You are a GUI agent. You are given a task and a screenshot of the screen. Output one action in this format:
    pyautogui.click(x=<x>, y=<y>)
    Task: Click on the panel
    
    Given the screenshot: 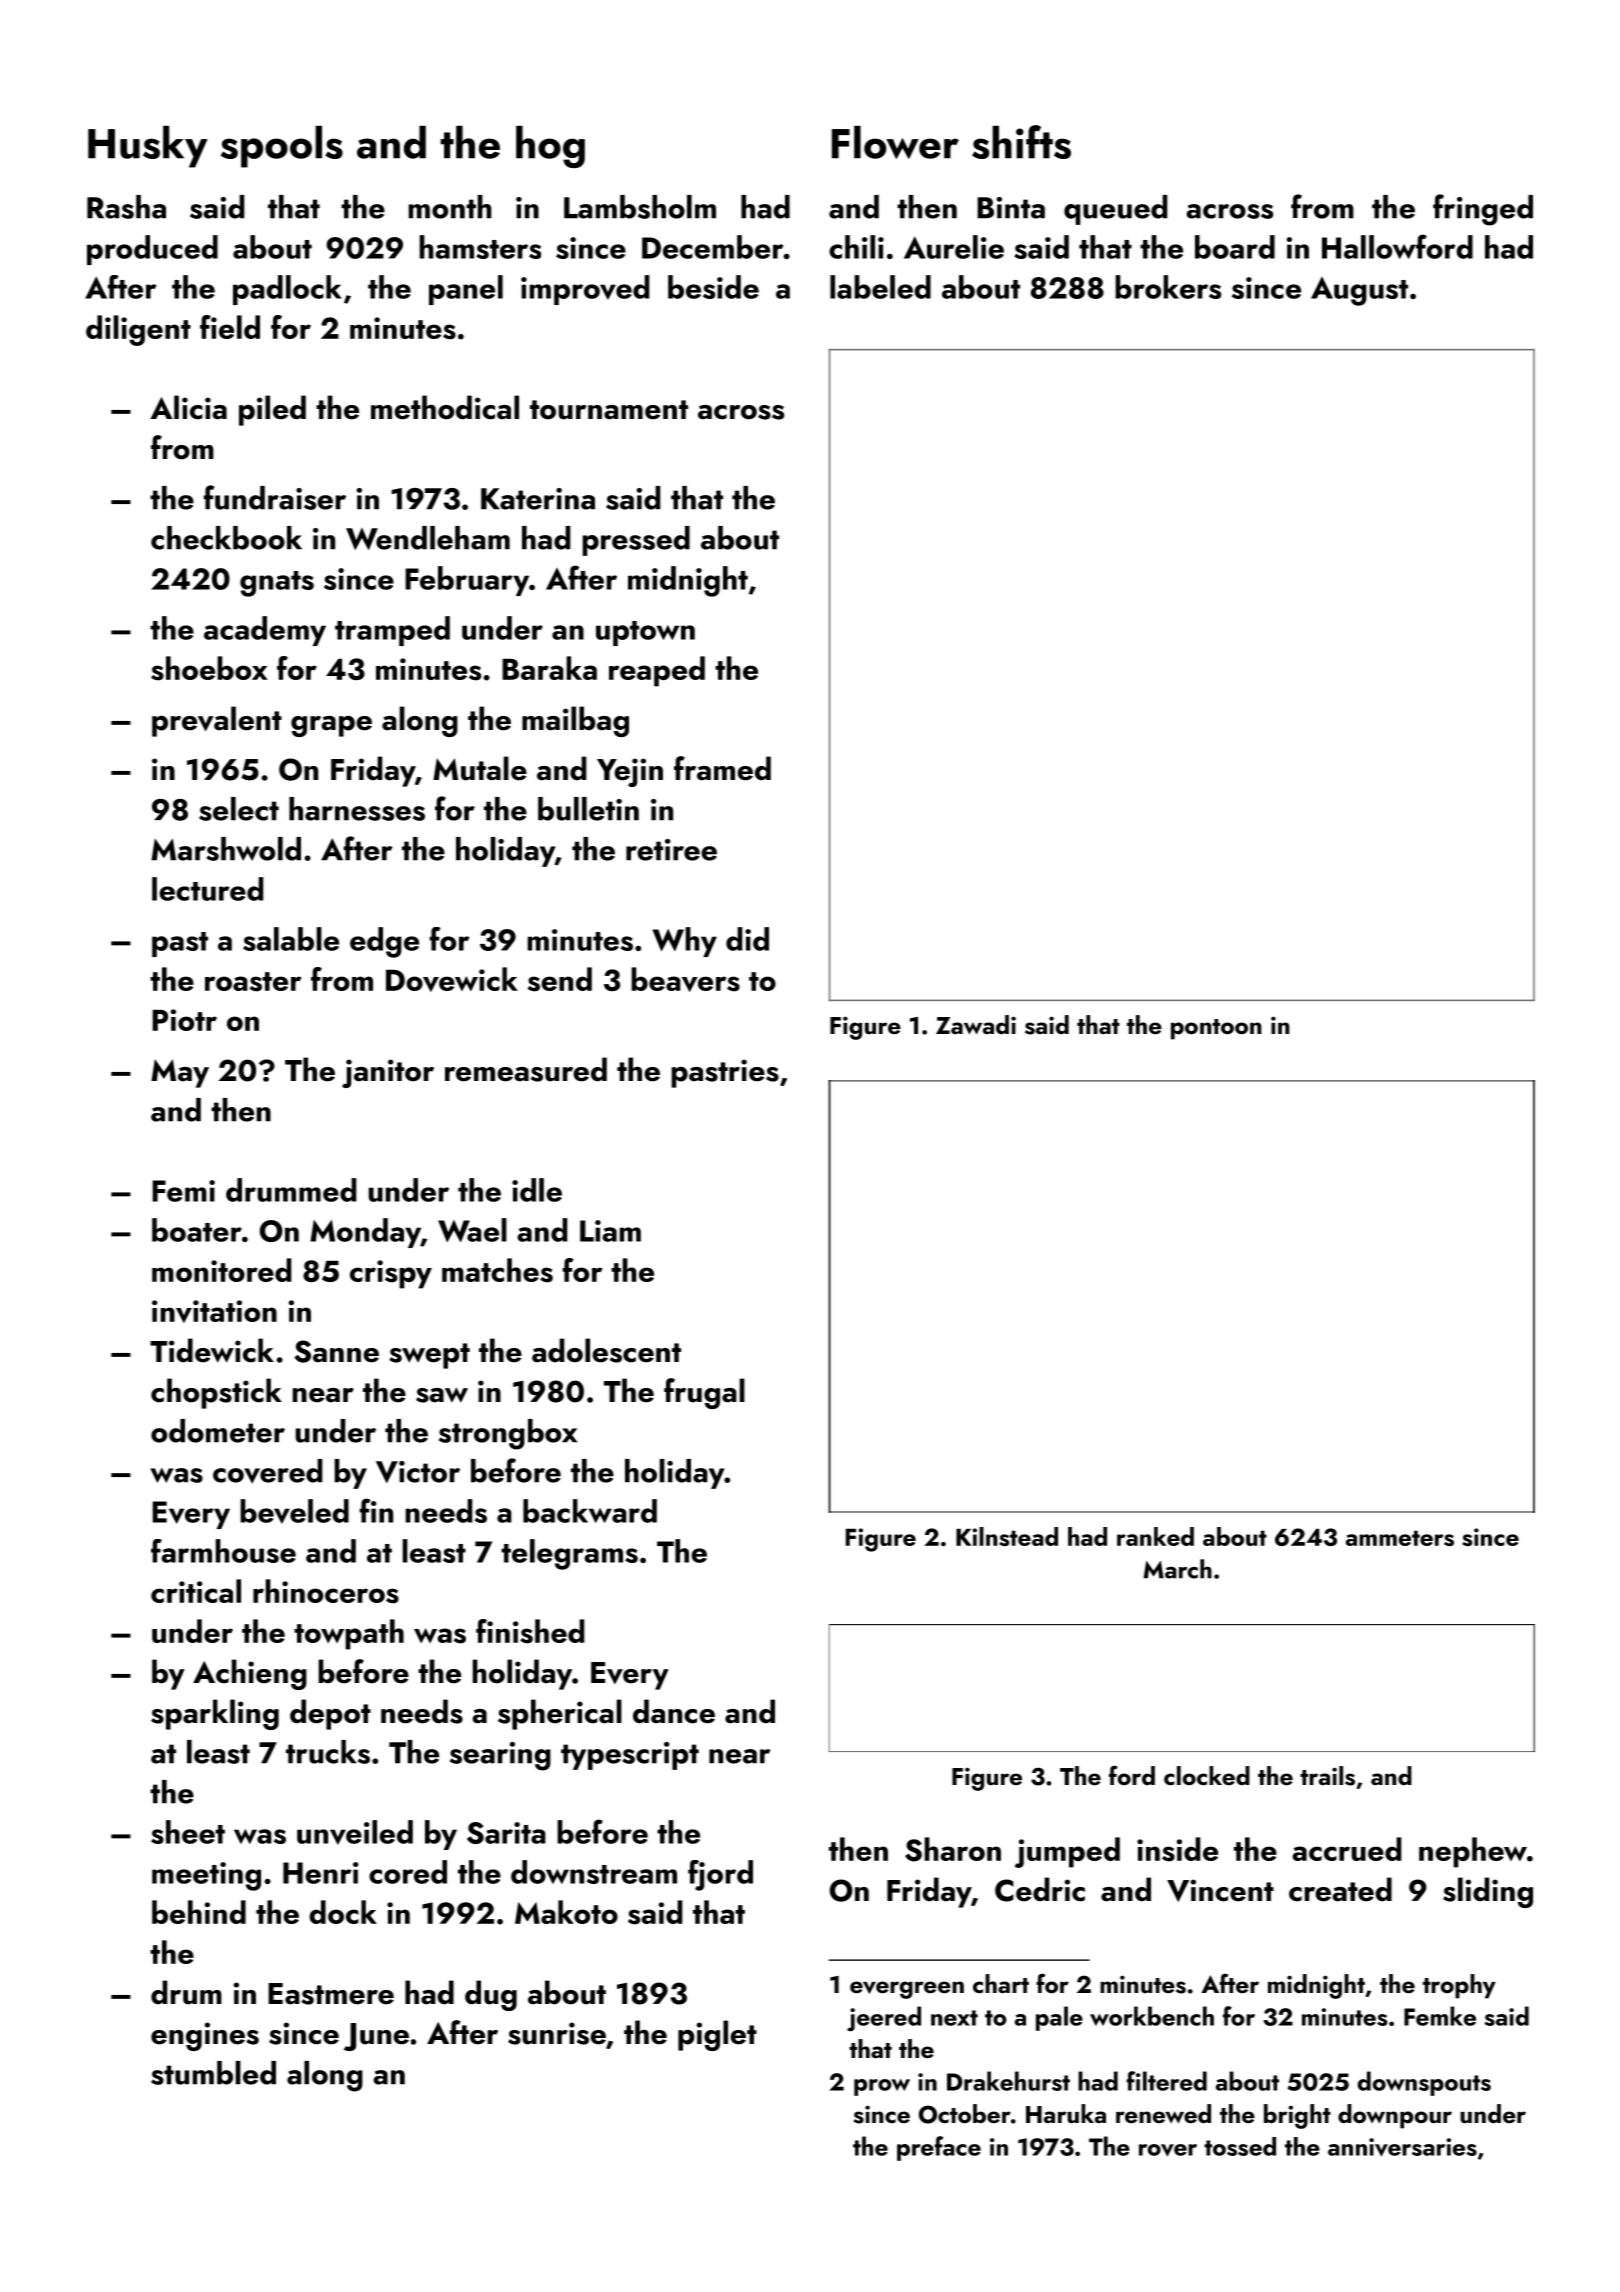 What is the action you would take?
    pyautogui.click(x=466, y=290)
